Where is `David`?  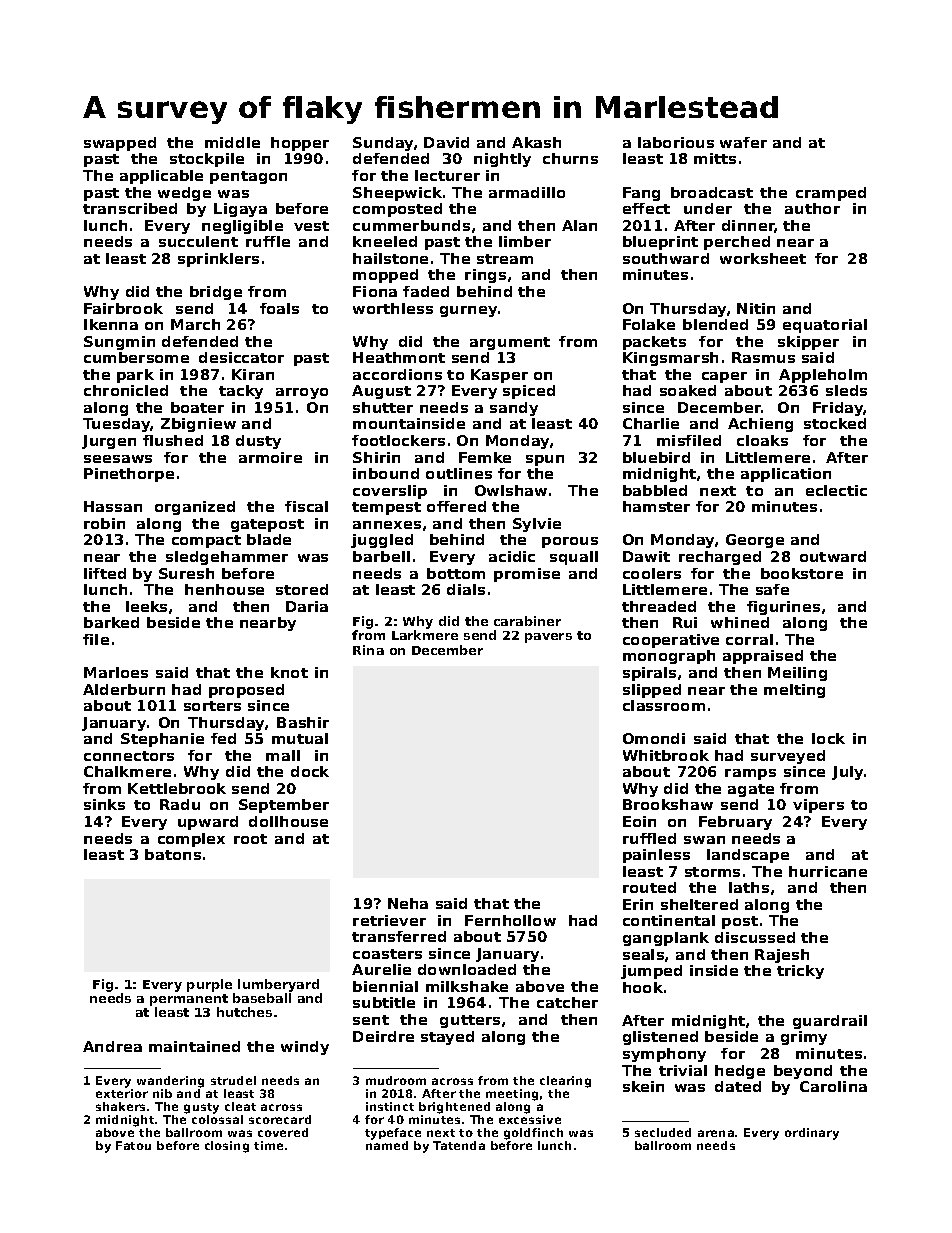 David is located at coordinates (446, 142).
